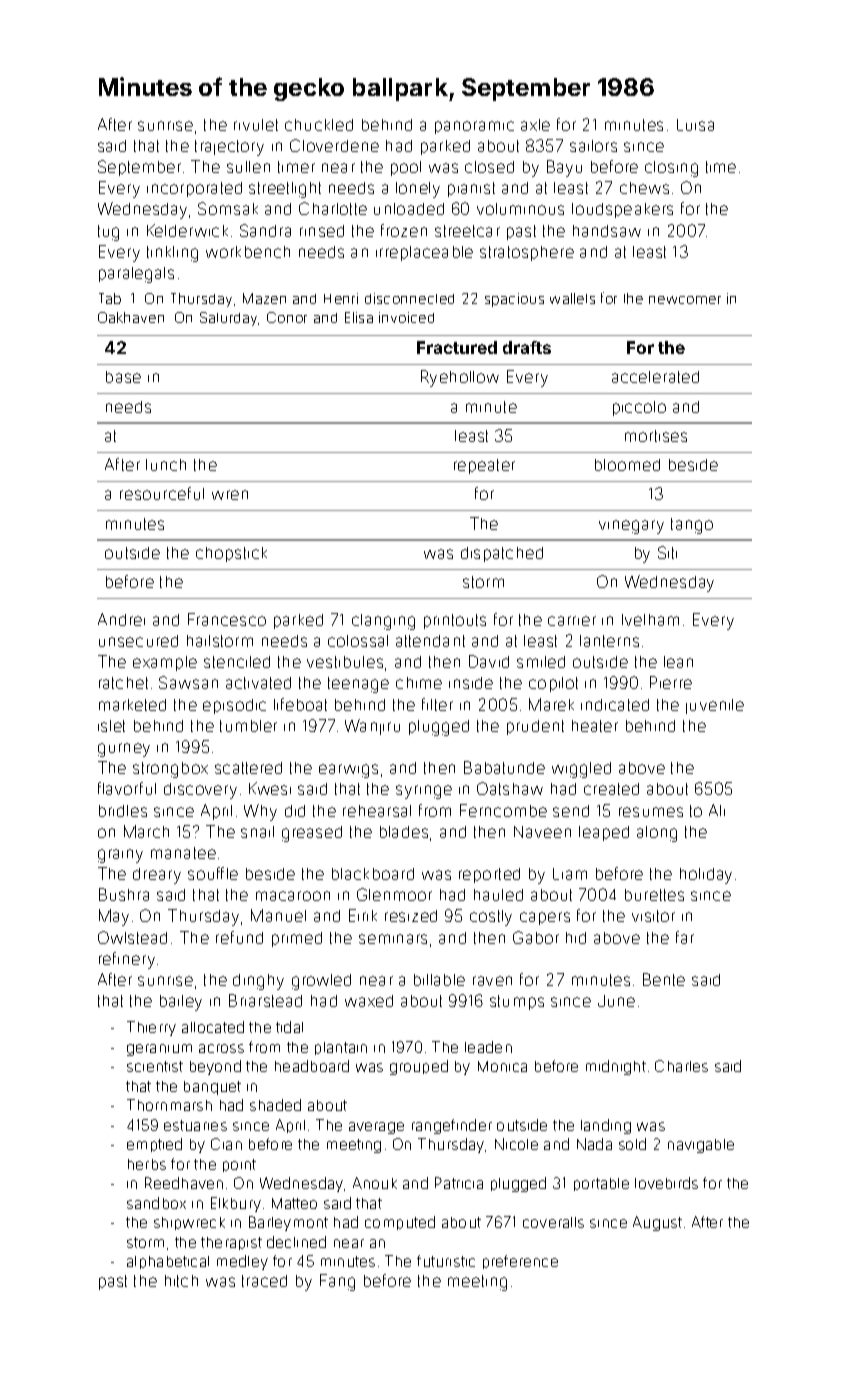 The height and width of the screenshot is (1400, 849). I want to click on panoramic, so click(474, 127).
